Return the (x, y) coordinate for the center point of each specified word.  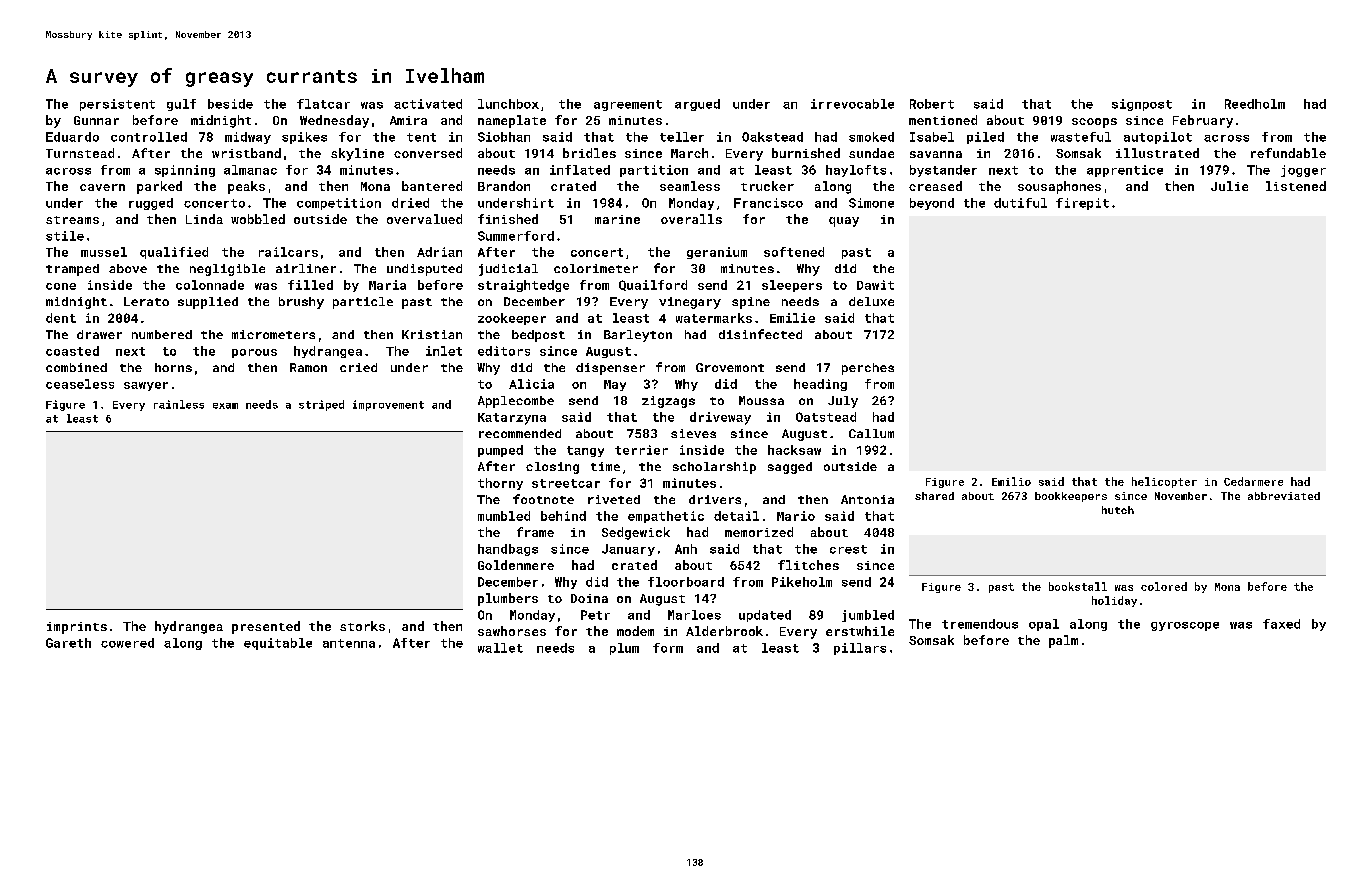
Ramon (308, 367)
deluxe (871, 301)
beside (230, 104)
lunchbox (508, 104)
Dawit (875, 285)
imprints (77, 628)
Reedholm (1255, 104)
